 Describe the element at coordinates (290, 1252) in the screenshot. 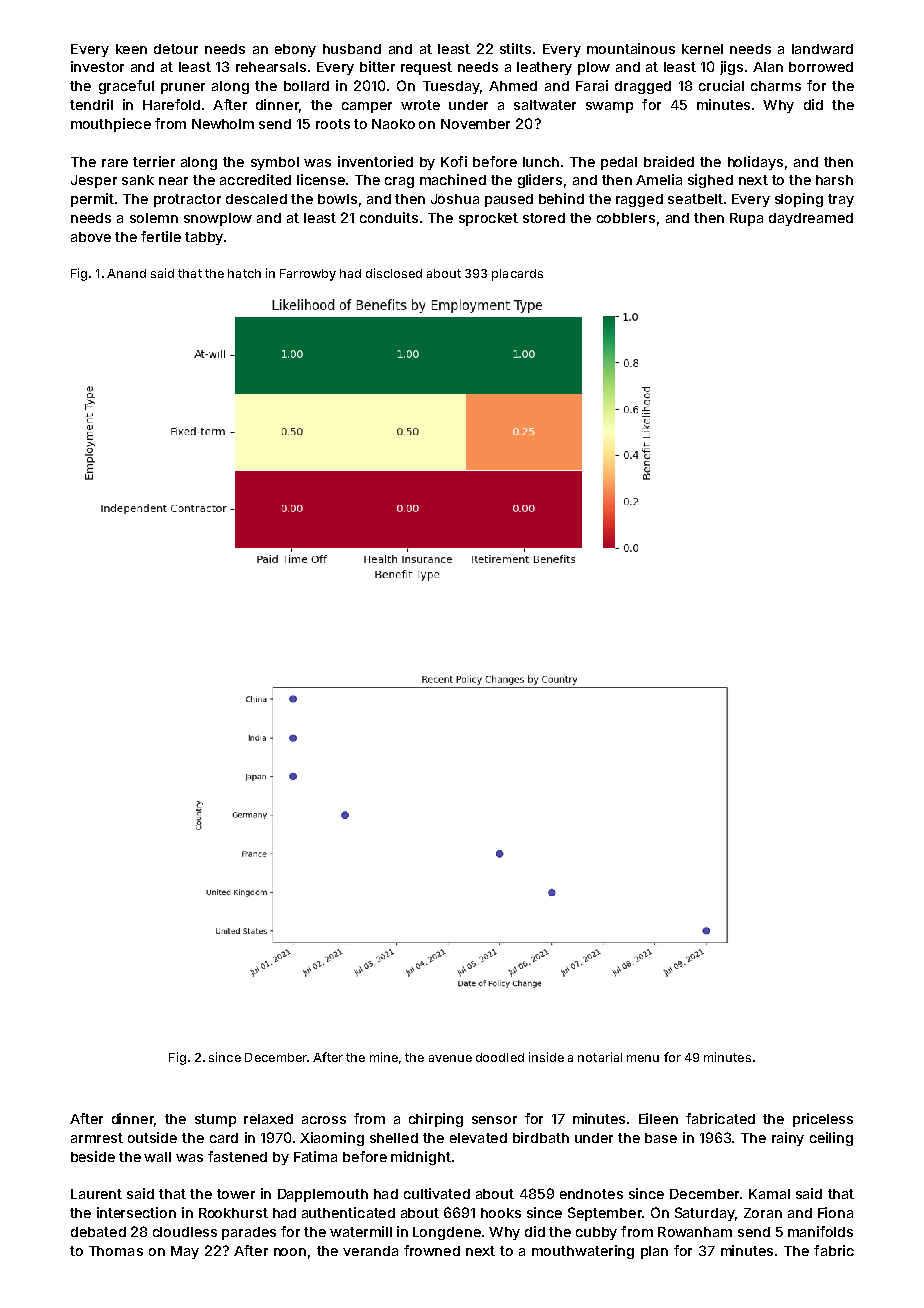

I see `noon` at that location.
